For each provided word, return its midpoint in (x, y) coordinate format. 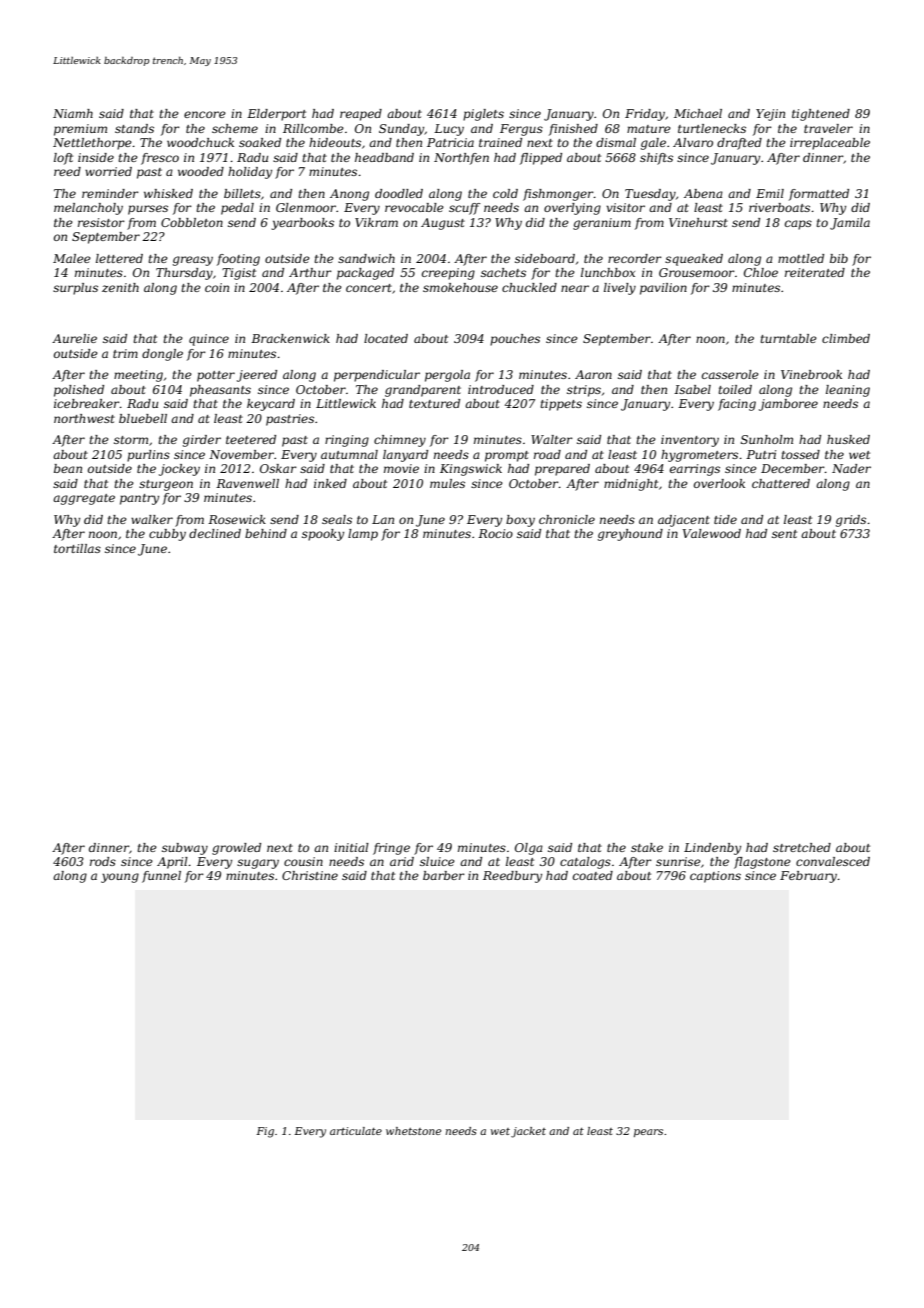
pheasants (220, 391)
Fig (265, 1132)
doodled (399, 193)
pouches (515, 340)
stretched (802, 847)
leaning (848, 391)
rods (103, 861)
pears (648, 1133)
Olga (529, 849)
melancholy (88, 209)
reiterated (815, 272)
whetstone (413, 1131)
